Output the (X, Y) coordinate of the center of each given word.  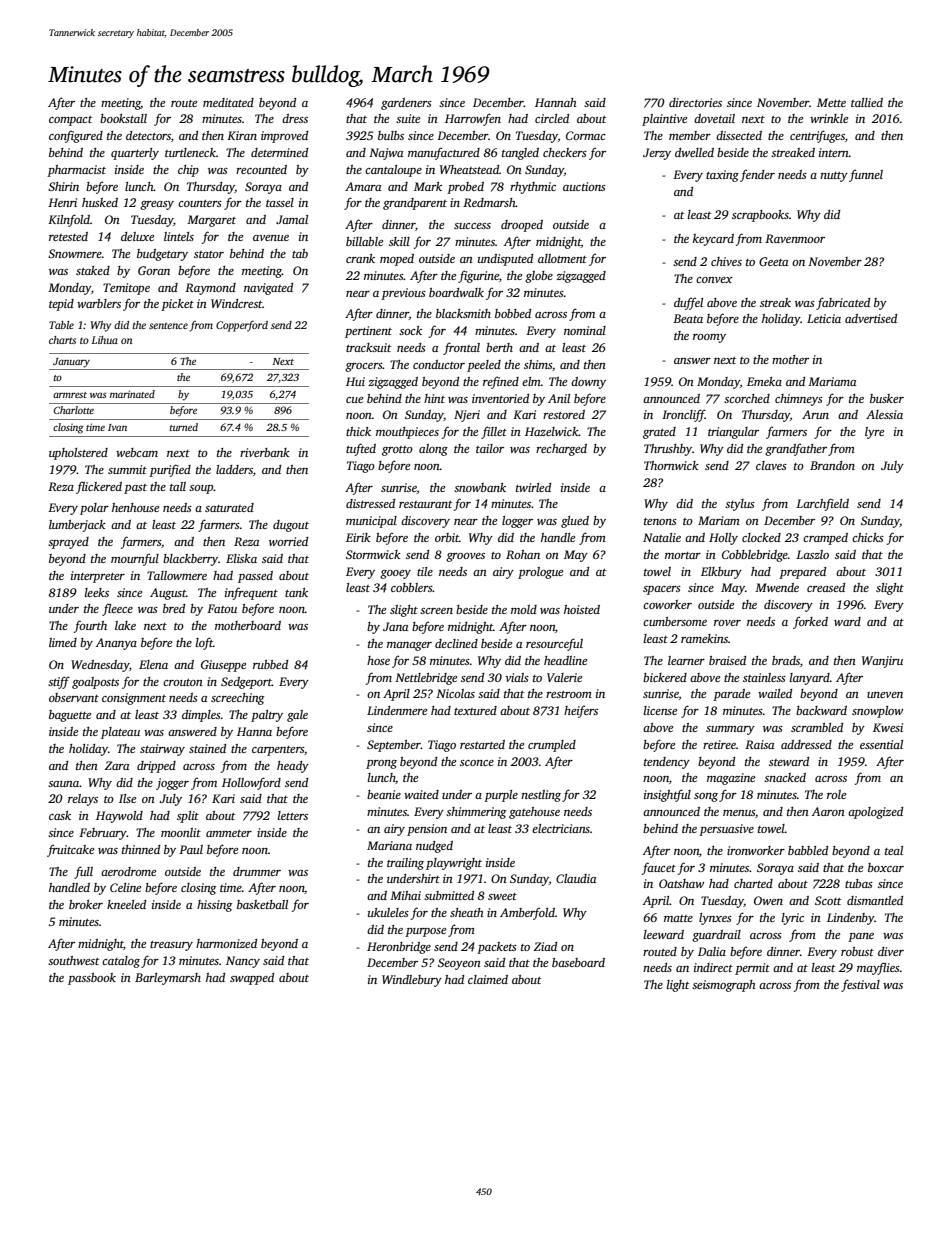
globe (539, 277)
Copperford (242, 326)
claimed (488, 979)
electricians (561, 828)
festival (860, 985)
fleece (117, 609)
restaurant (425, 504)
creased (826, 587)
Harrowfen (473, 119)
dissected (739, 135)
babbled (808, 850)
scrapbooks (760, 216)
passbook (92, 979)
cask (60, 815)
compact (70, 121)
